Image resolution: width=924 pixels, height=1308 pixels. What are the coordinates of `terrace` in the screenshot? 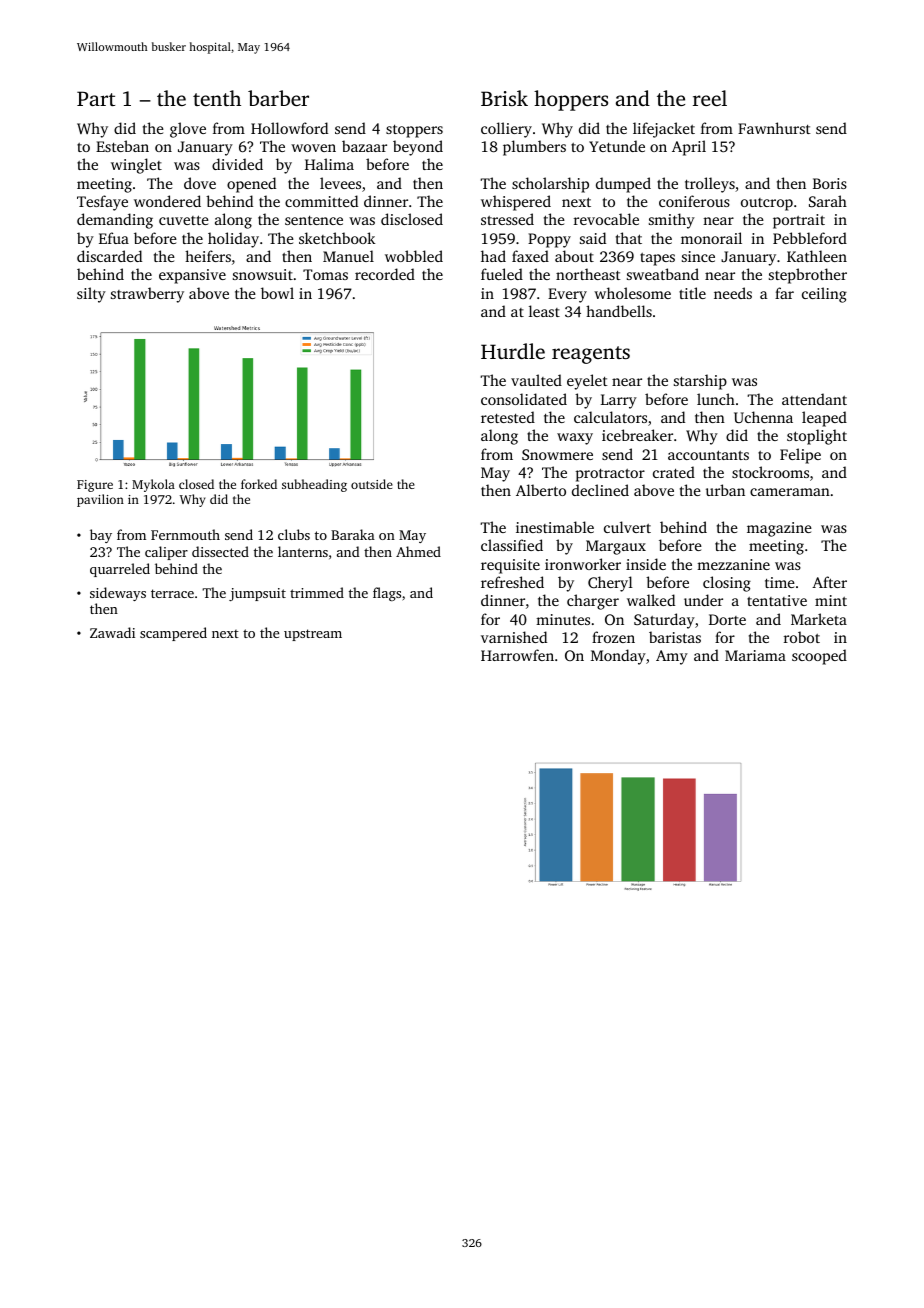 It's located at (172, 593).
